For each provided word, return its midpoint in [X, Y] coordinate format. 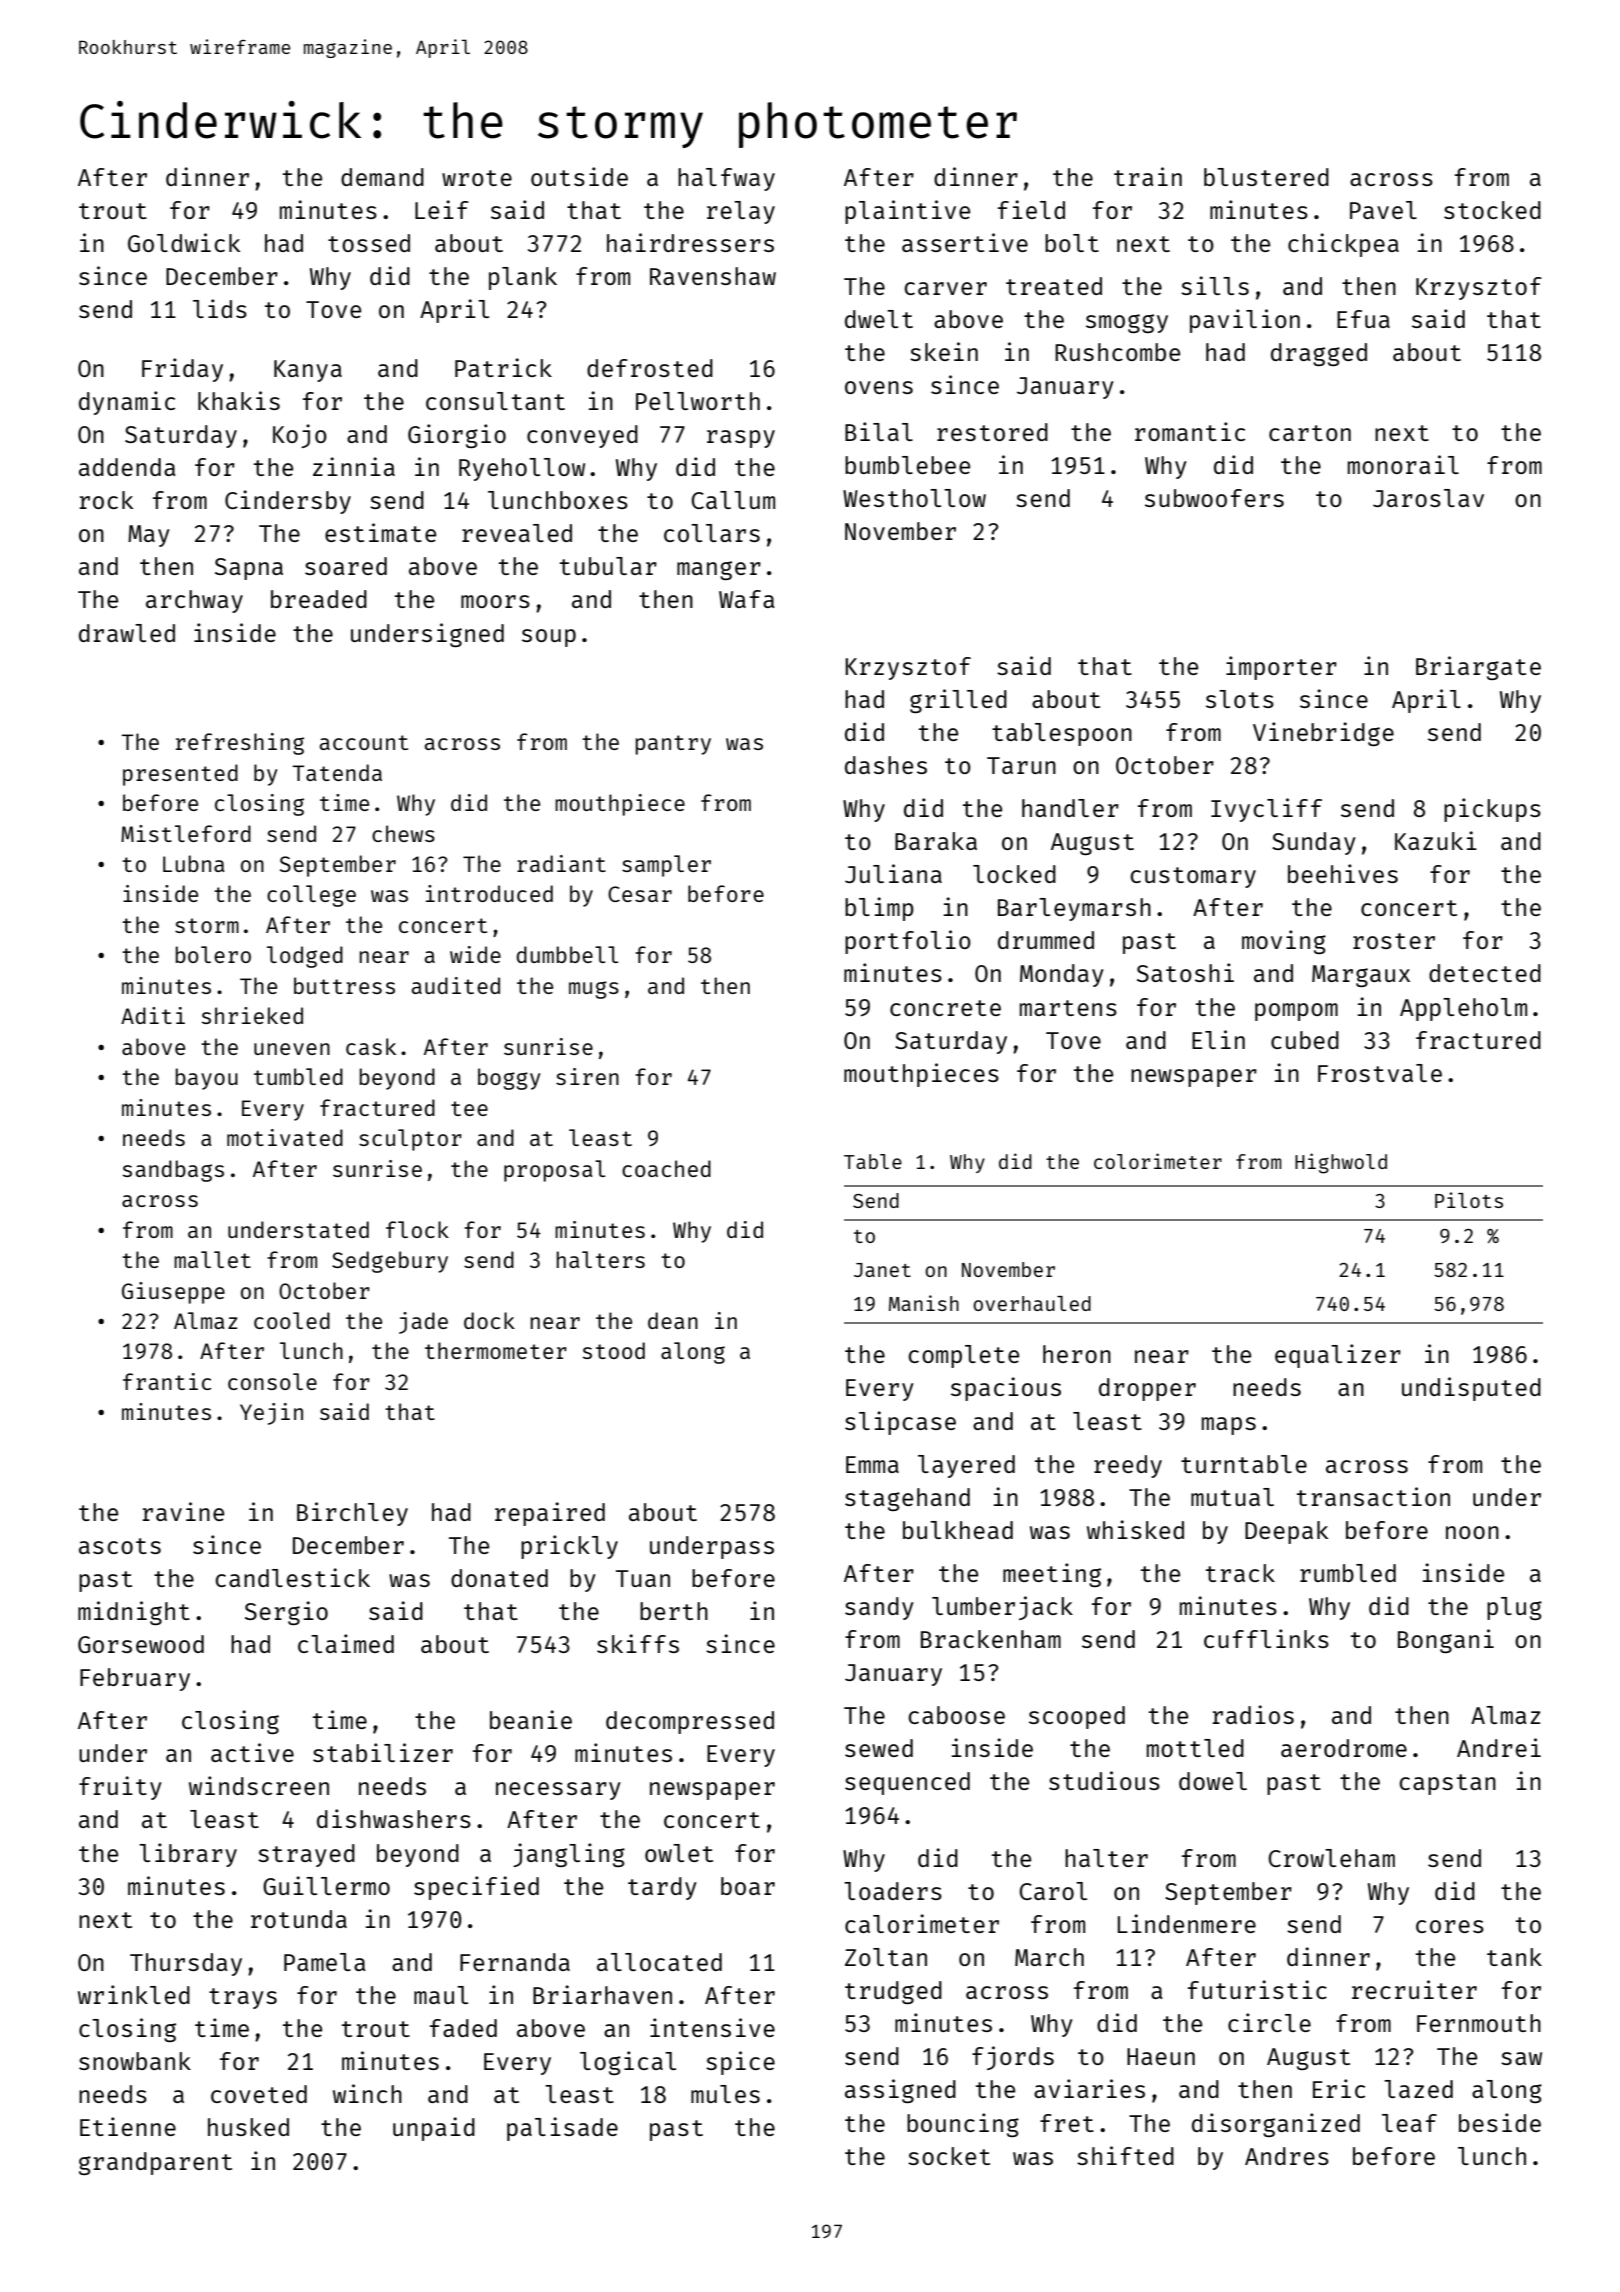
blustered [1266, 177]
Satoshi [1185, 972]
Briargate [1478, 668]
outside [579, 176]
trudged [893, 1992]
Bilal [879, 431]
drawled [127, 633]
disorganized [1276, 2125]
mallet [212, 1259]
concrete [945, 1008]
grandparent [155, 2163]
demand [382, 177]
